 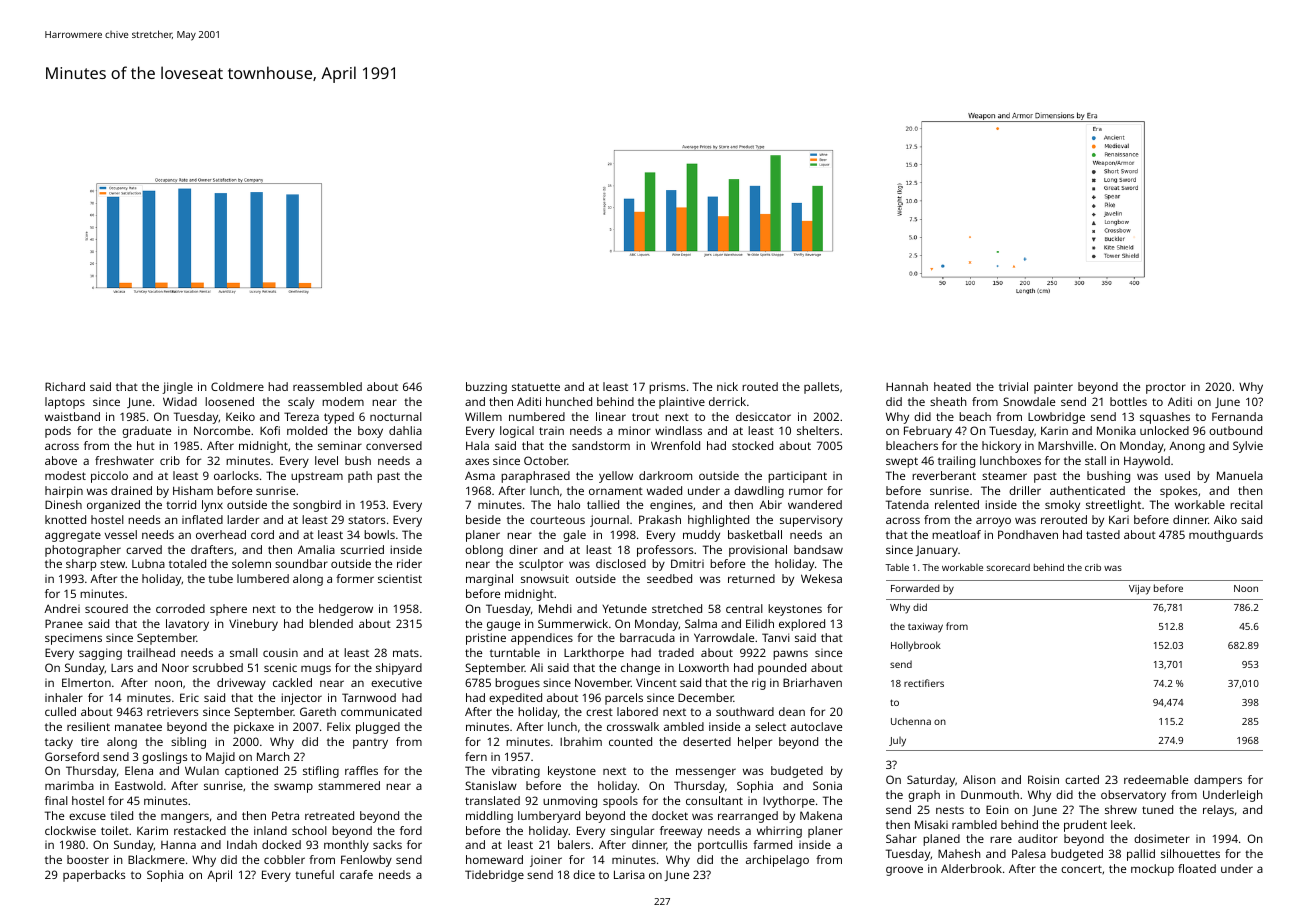 What do you see at coordinates (237, 386) in the document?
I see `Coldmere` at bounding box center [237, 386].
